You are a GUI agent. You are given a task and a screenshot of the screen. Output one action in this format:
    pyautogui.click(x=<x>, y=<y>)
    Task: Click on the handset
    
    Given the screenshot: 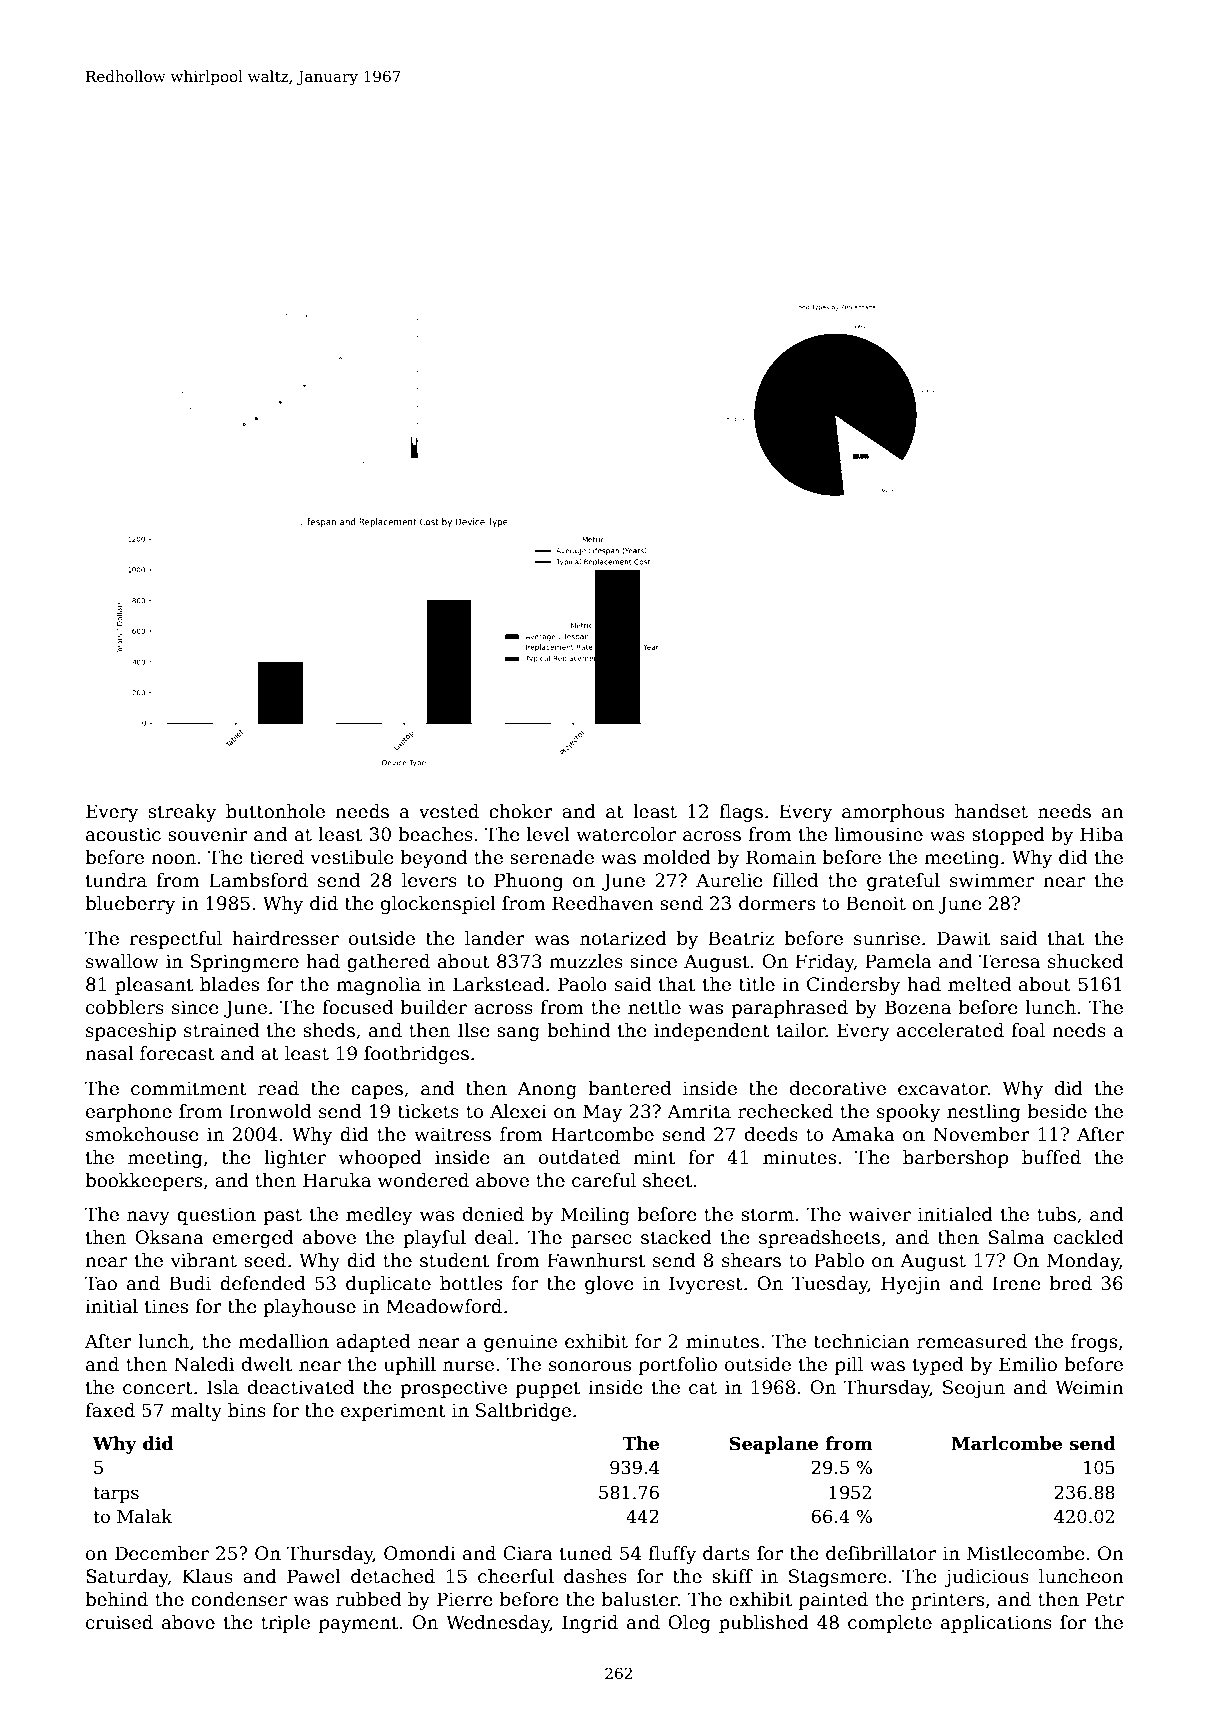 What is the action you would take?
    pyautogui.click(x=991, y=811)
